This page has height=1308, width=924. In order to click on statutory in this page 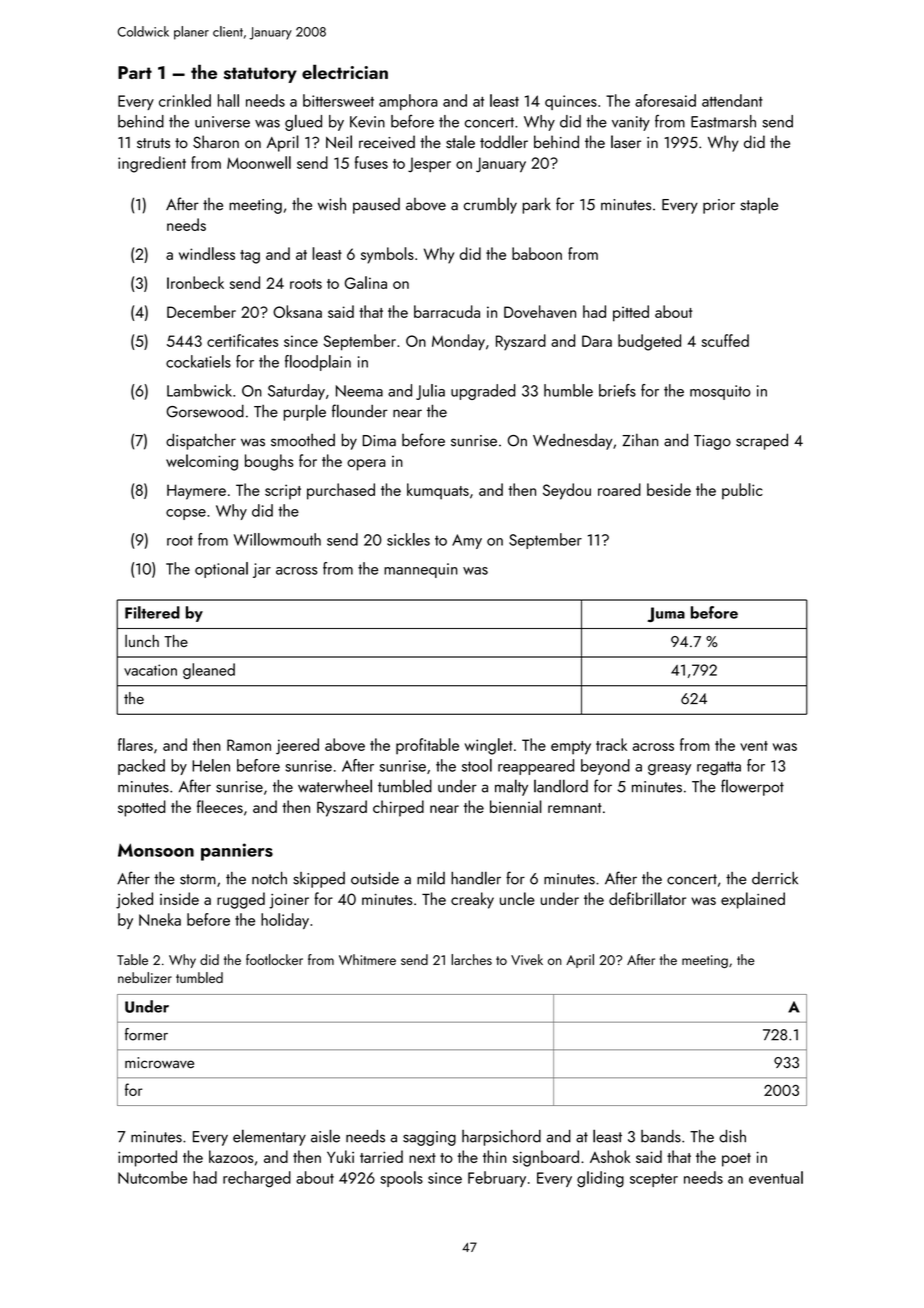, I will do `click(260, 75)`.
